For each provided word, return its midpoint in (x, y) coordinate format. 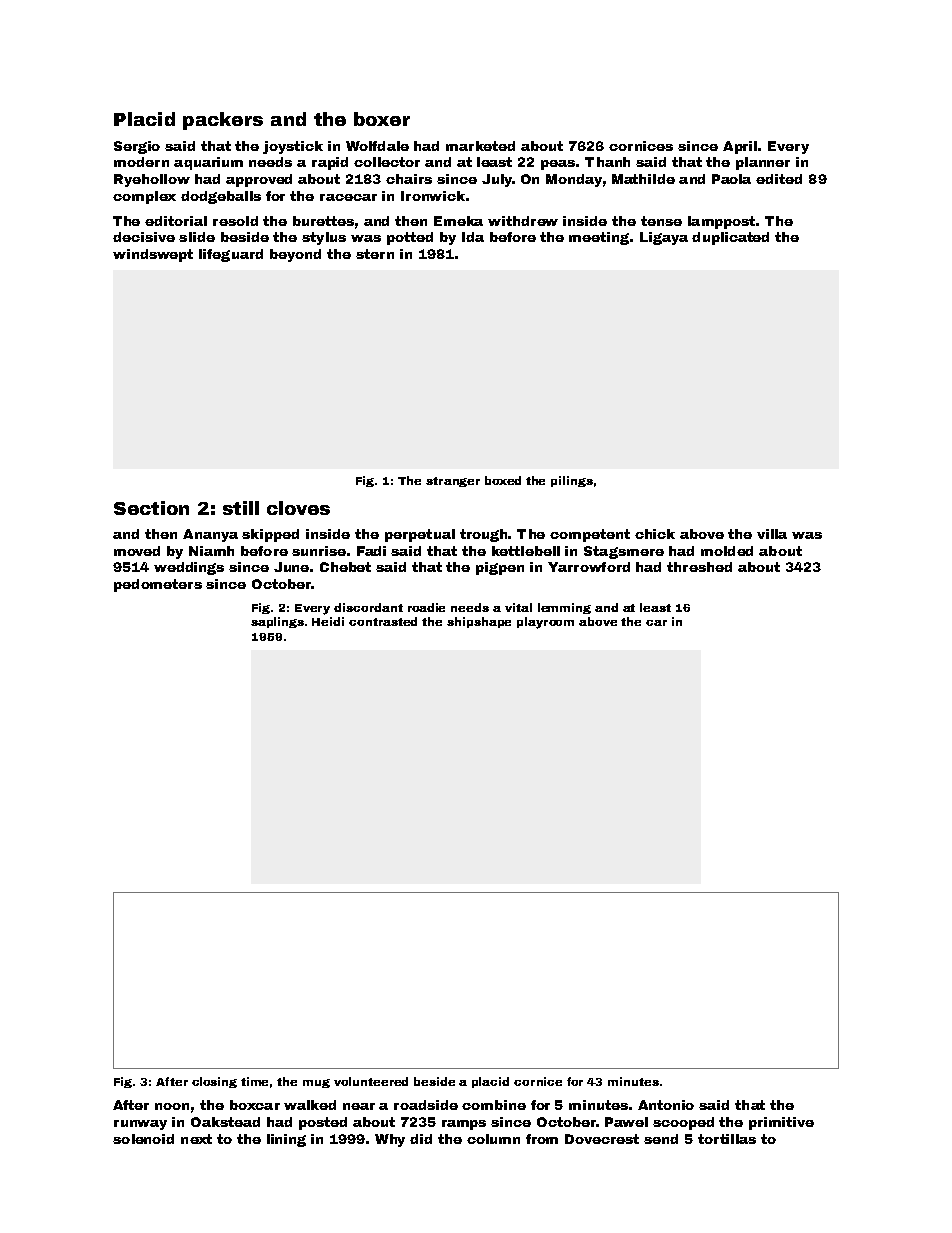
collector (387, 162)
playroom (545, 623)
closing (214, 1082)
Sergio (137, 147)
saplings (277, 622)
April (740, 147)
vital (518, 607)
